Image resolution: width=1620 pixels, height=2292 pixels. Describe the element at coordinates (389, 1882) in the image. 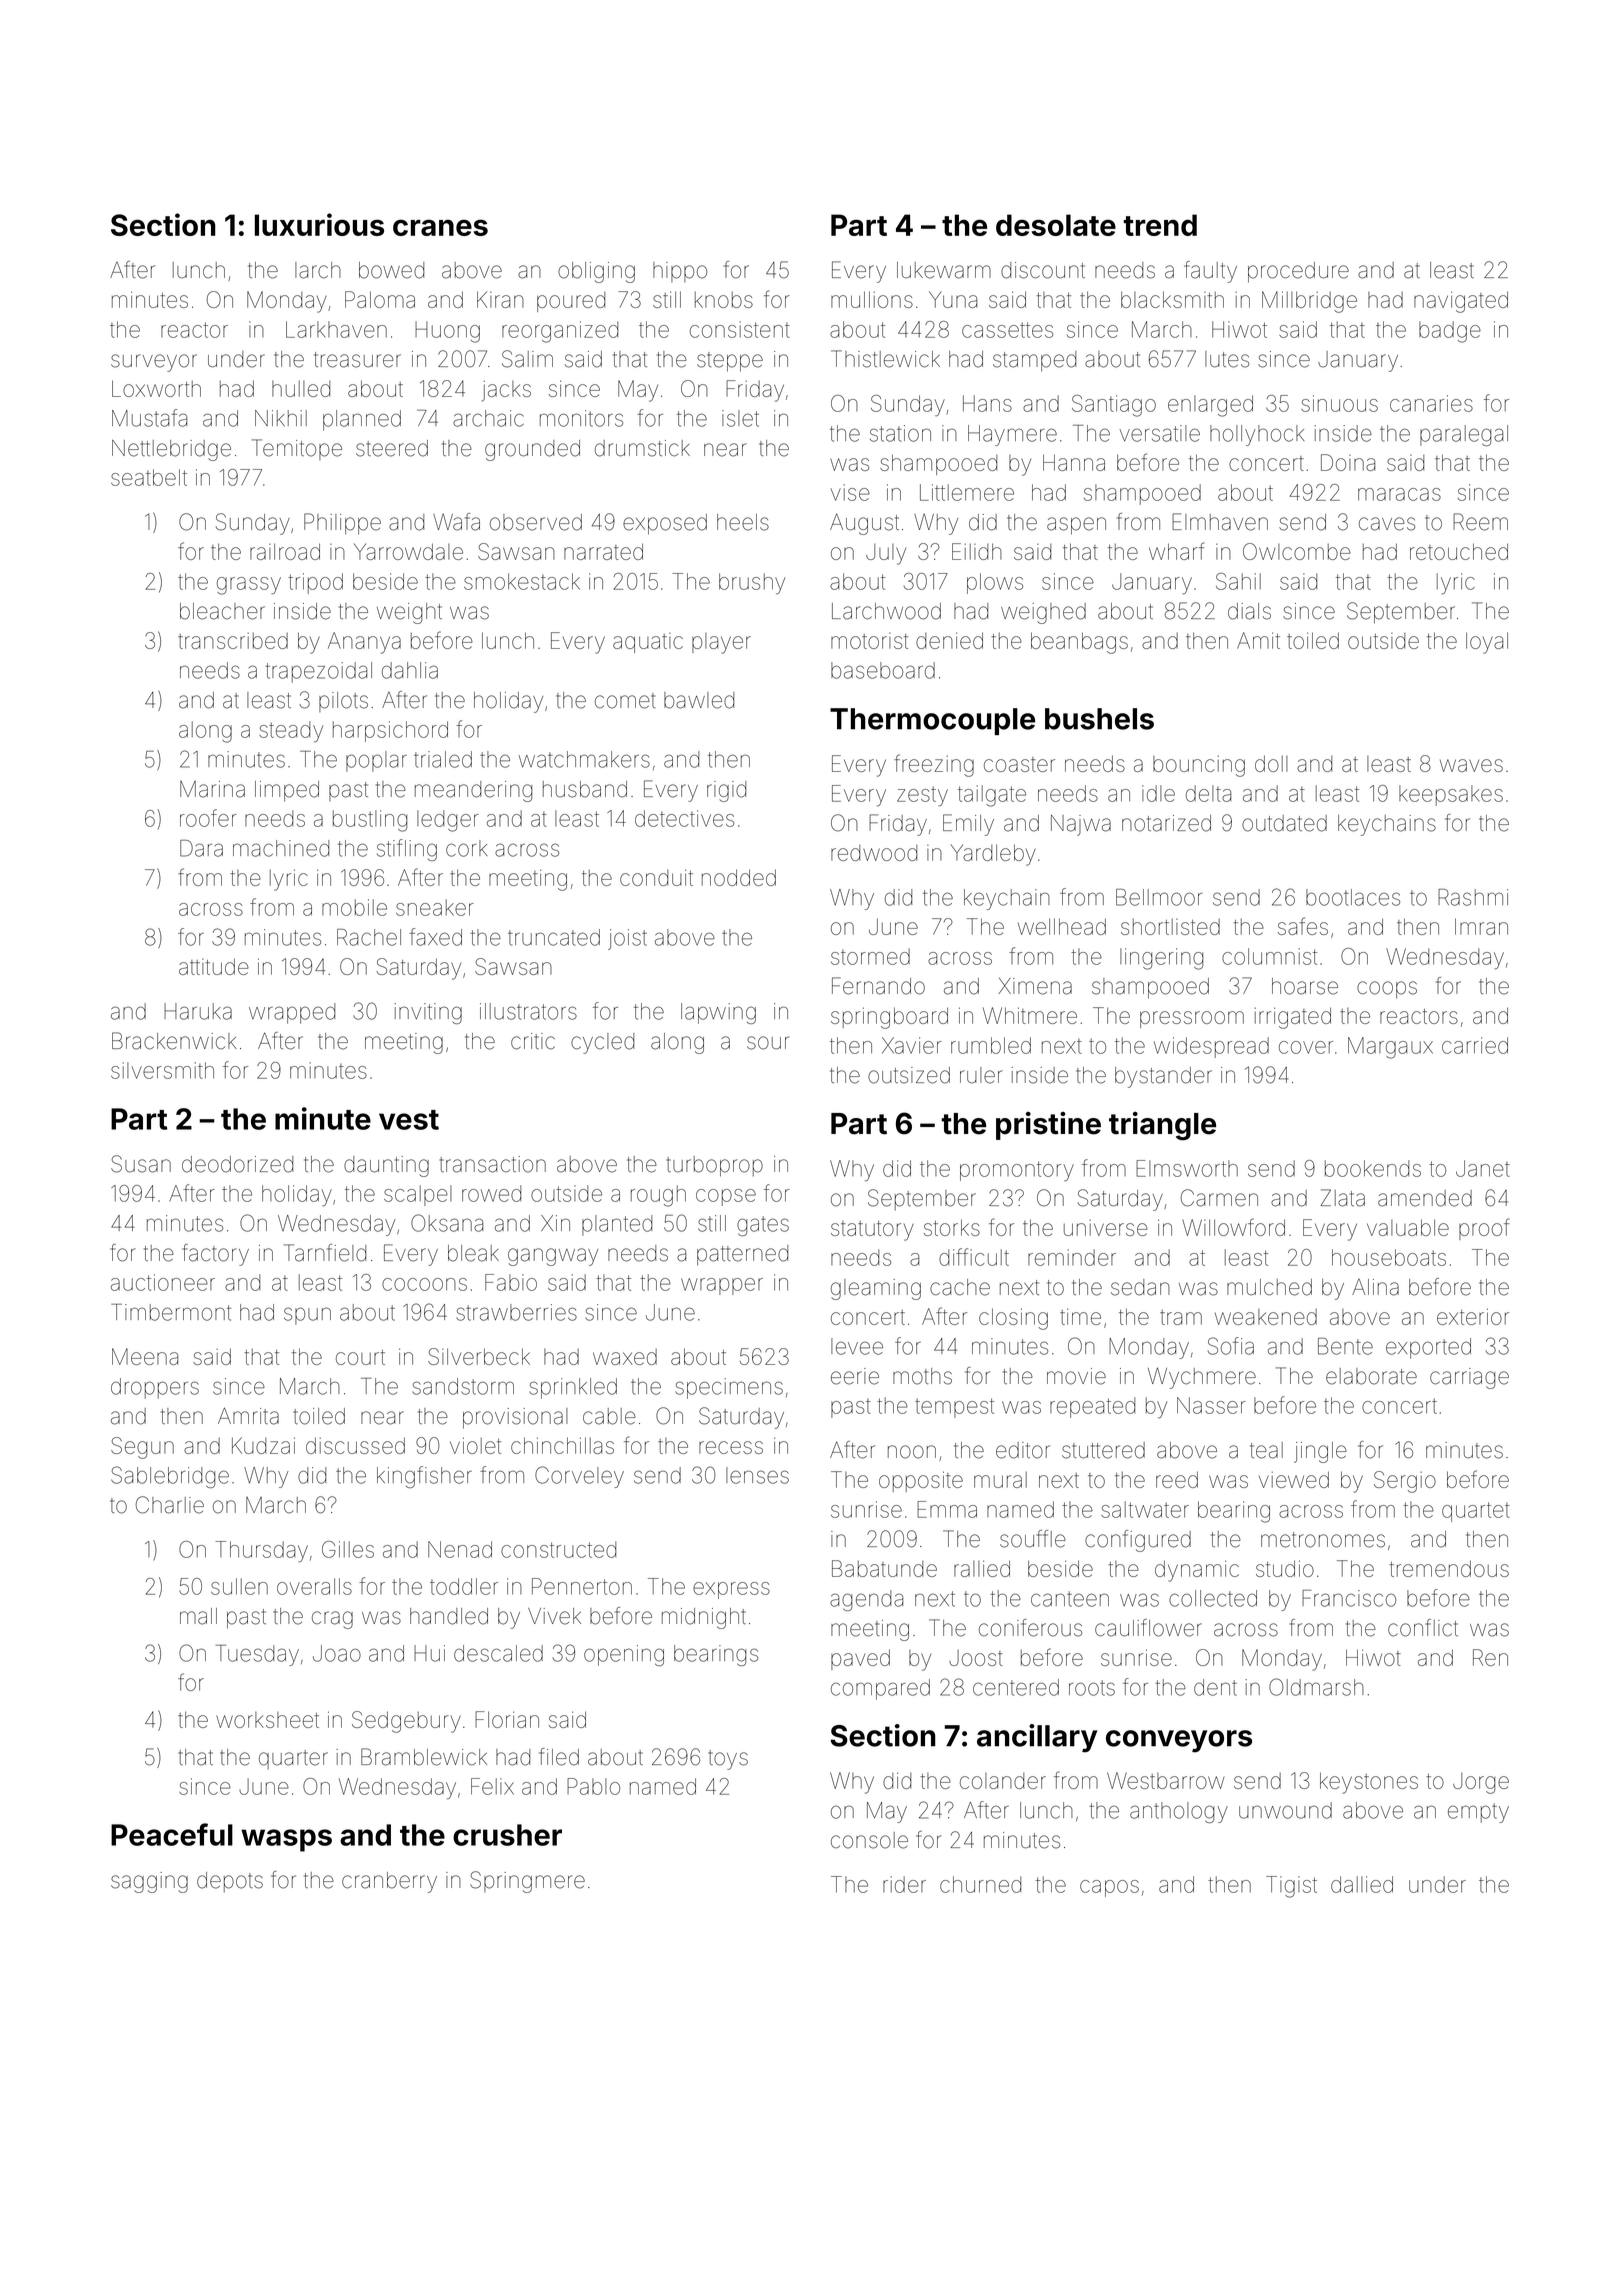

I see `cranberry` at that location.
